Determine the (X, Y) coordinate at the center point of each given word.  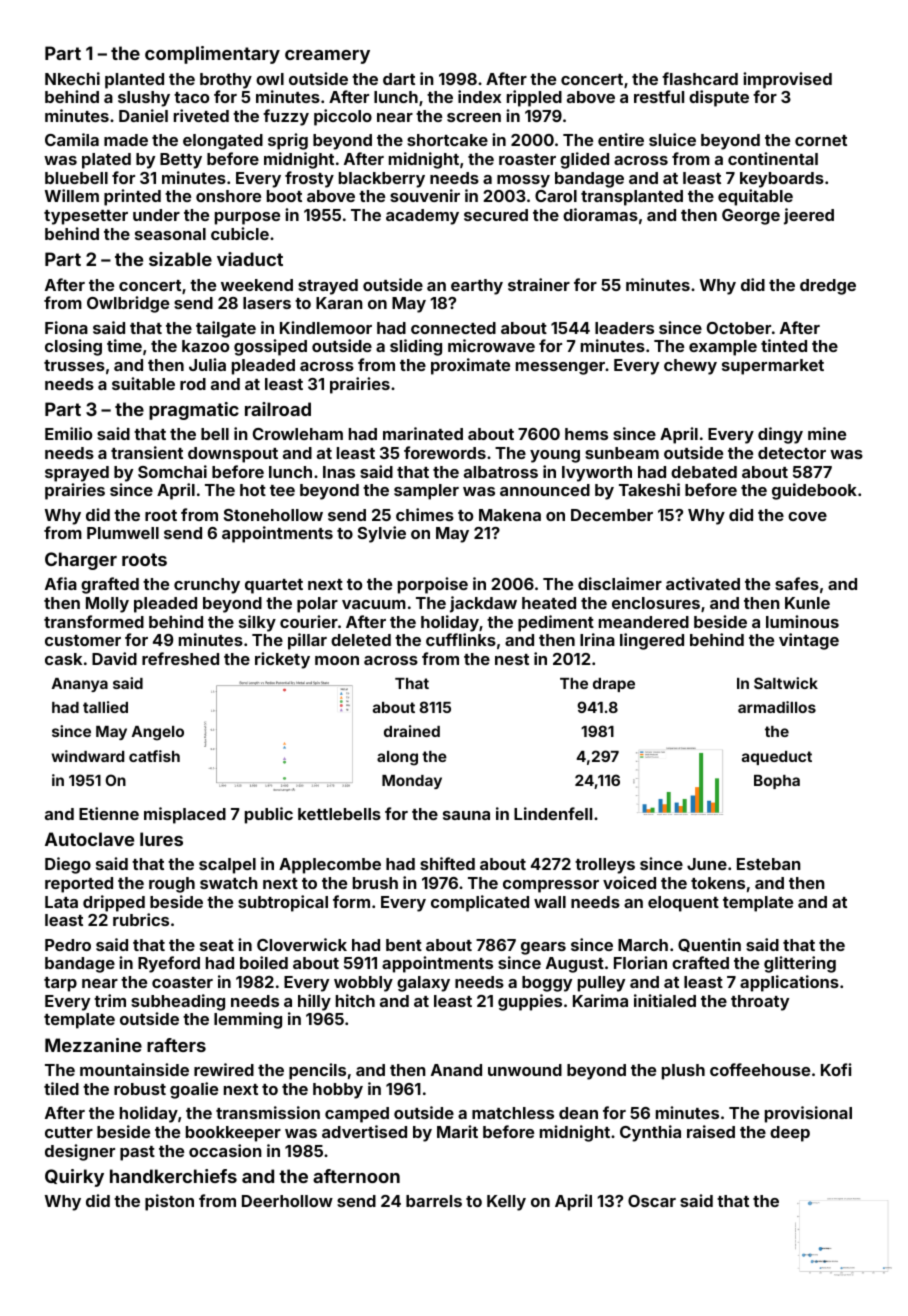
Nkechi (72, 78)
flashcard (700, 78)
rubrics (141, 919)
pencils (317, 1071)
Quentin (709, 945)
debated (704, 472)
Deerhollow (287, 1201)
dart (399, 79)
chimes (425, 514)
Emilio (68, 433)
